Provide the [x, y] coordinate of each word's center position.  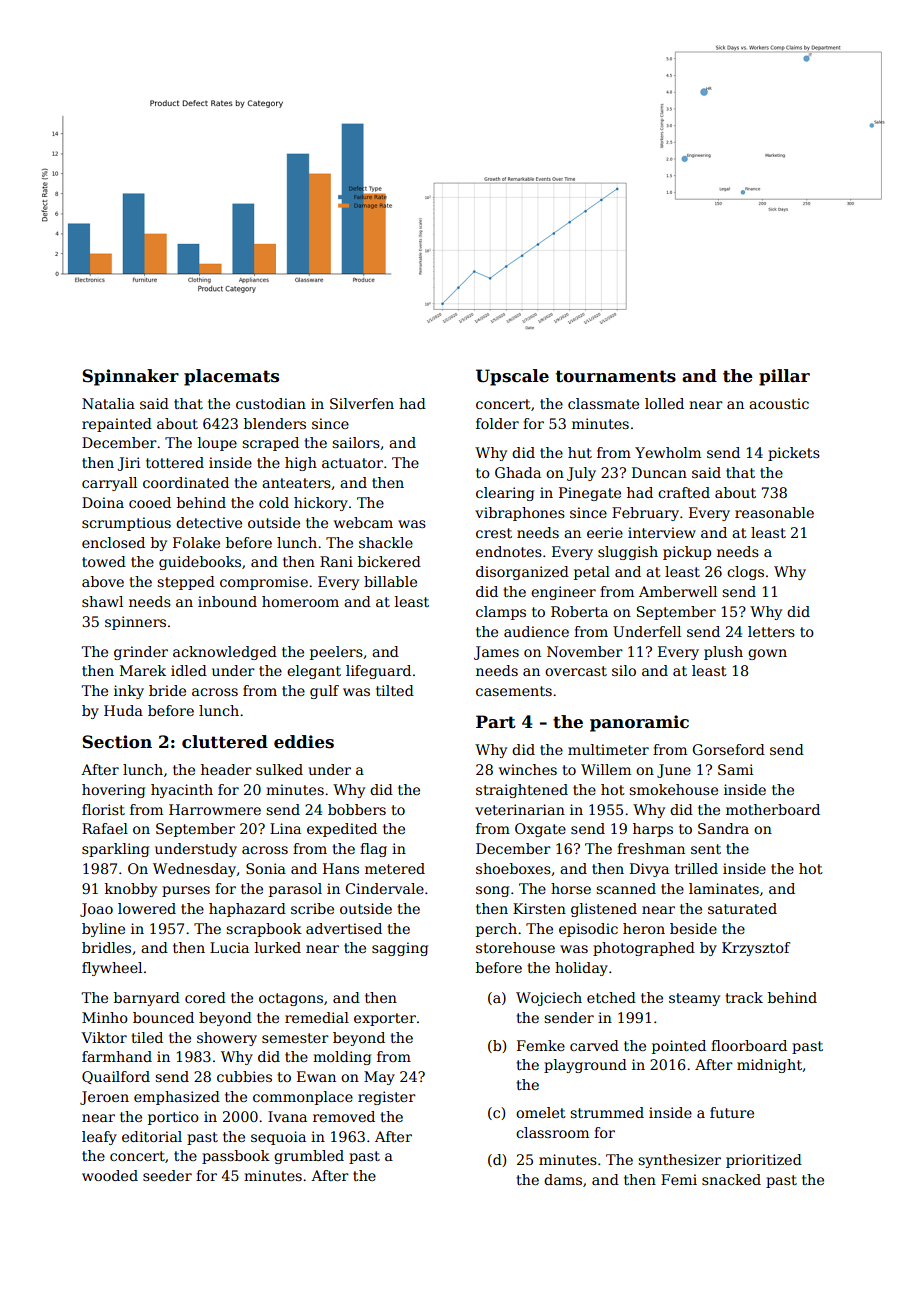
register [387, 1098]
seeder [167, 1175]
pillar [784, 377]
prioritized [764, 1161]
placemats [231, 377]
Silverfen [362, 403]
